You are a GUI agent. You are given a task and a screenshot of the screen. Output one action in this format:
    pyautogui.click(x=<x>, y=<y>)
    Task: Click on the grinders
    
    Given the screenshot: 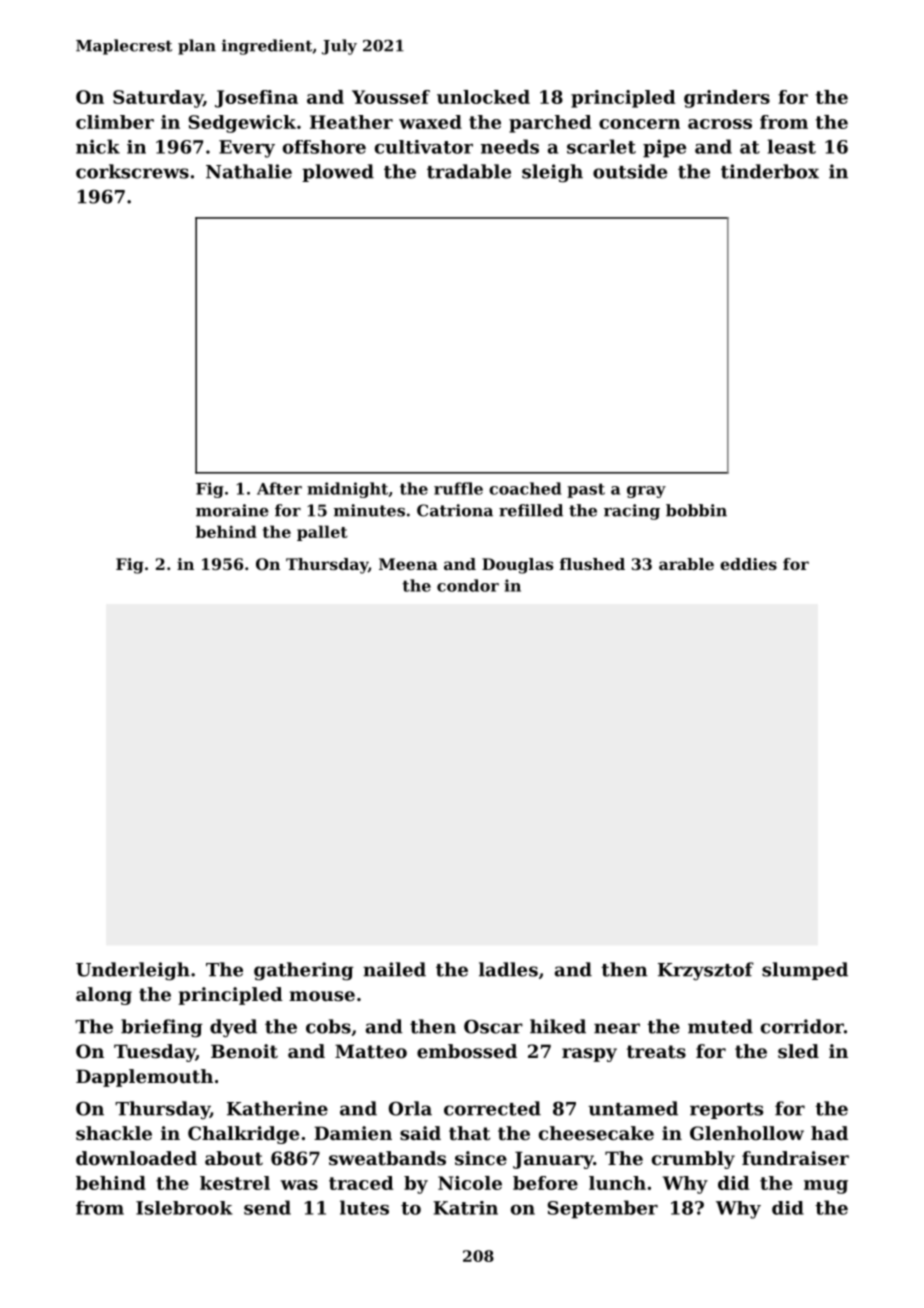 What is the action you would take?
    pyautogui.click(x=727, y=99)
